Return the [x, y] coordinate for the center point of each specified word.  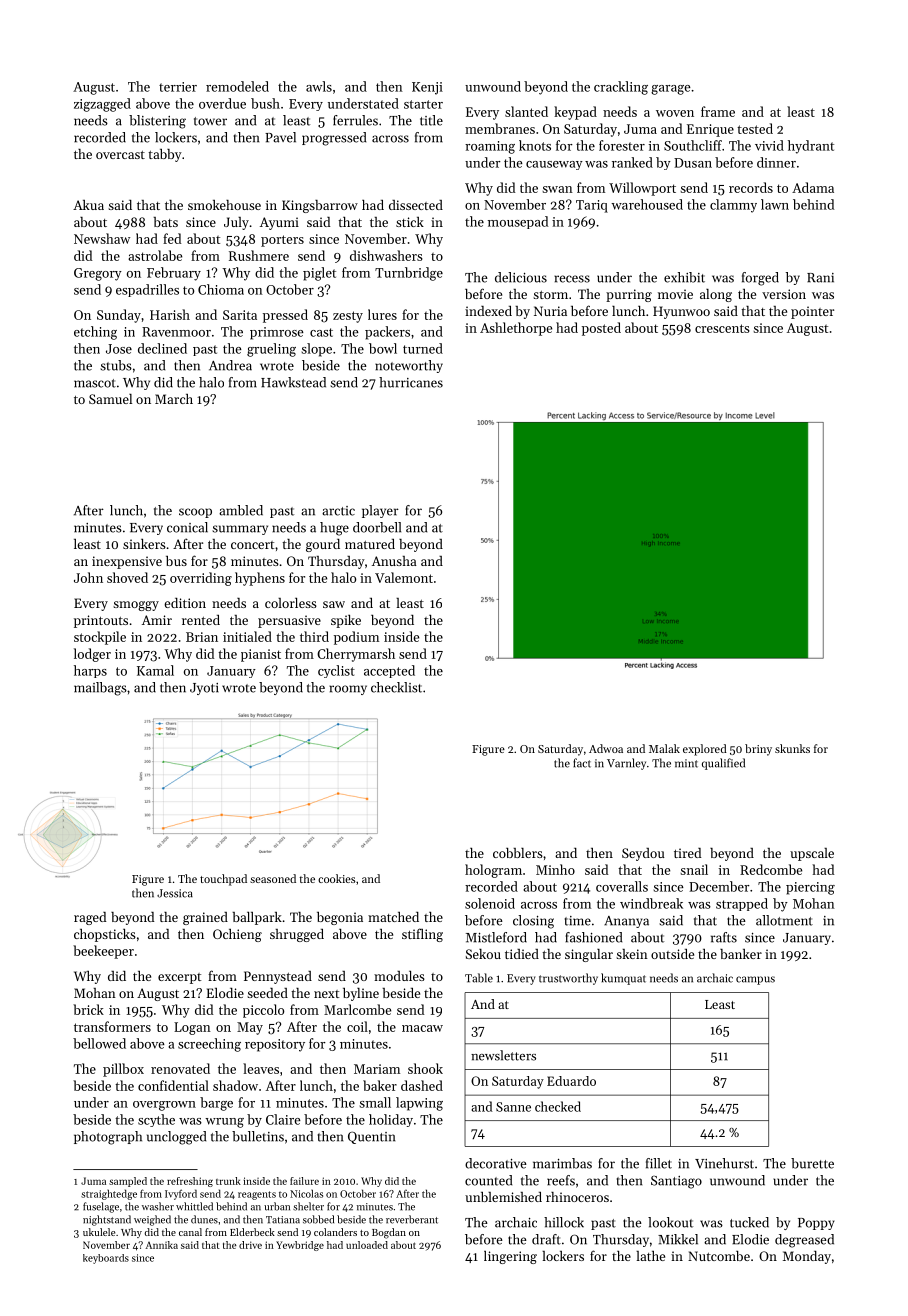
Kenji [427, 88]
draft [546, 1239]
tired [687, 853]
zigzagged [102, 105]
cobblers [518, 853]
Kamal [155, 670]
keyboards [106, 1259]
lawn [775, 204]
